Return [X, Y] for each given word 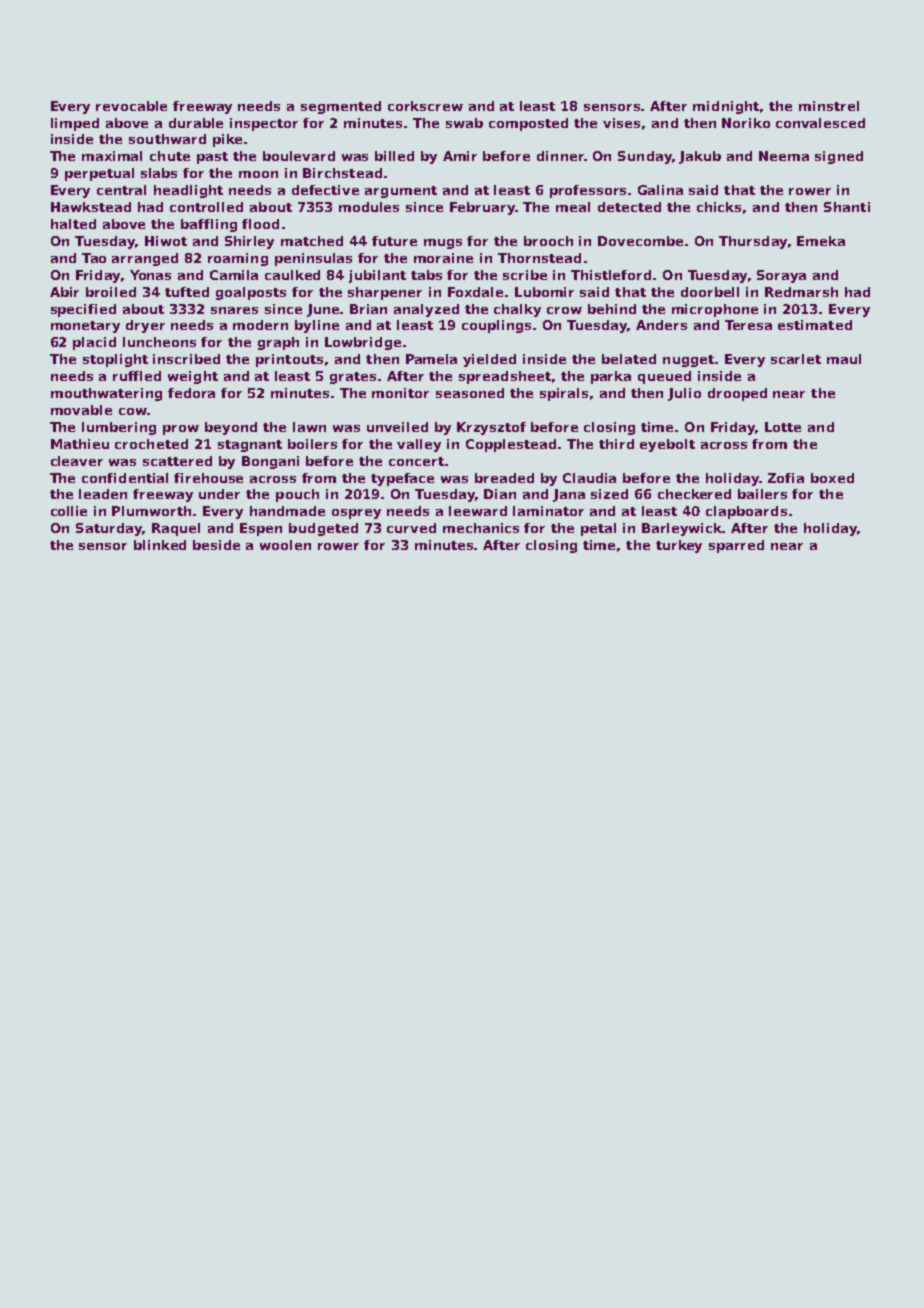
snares [234, 310]
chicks [719, 207]
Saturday [109, 529]
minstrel [829, 106]
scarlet [796, 359]
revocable [131, 106]
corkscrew [425, 106]
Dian [500, 494]
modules [369, 207]
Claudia [589, 478]
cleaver [77, 461]
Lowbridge [363, 343]
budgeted [323, 529]
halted [73, 224]
